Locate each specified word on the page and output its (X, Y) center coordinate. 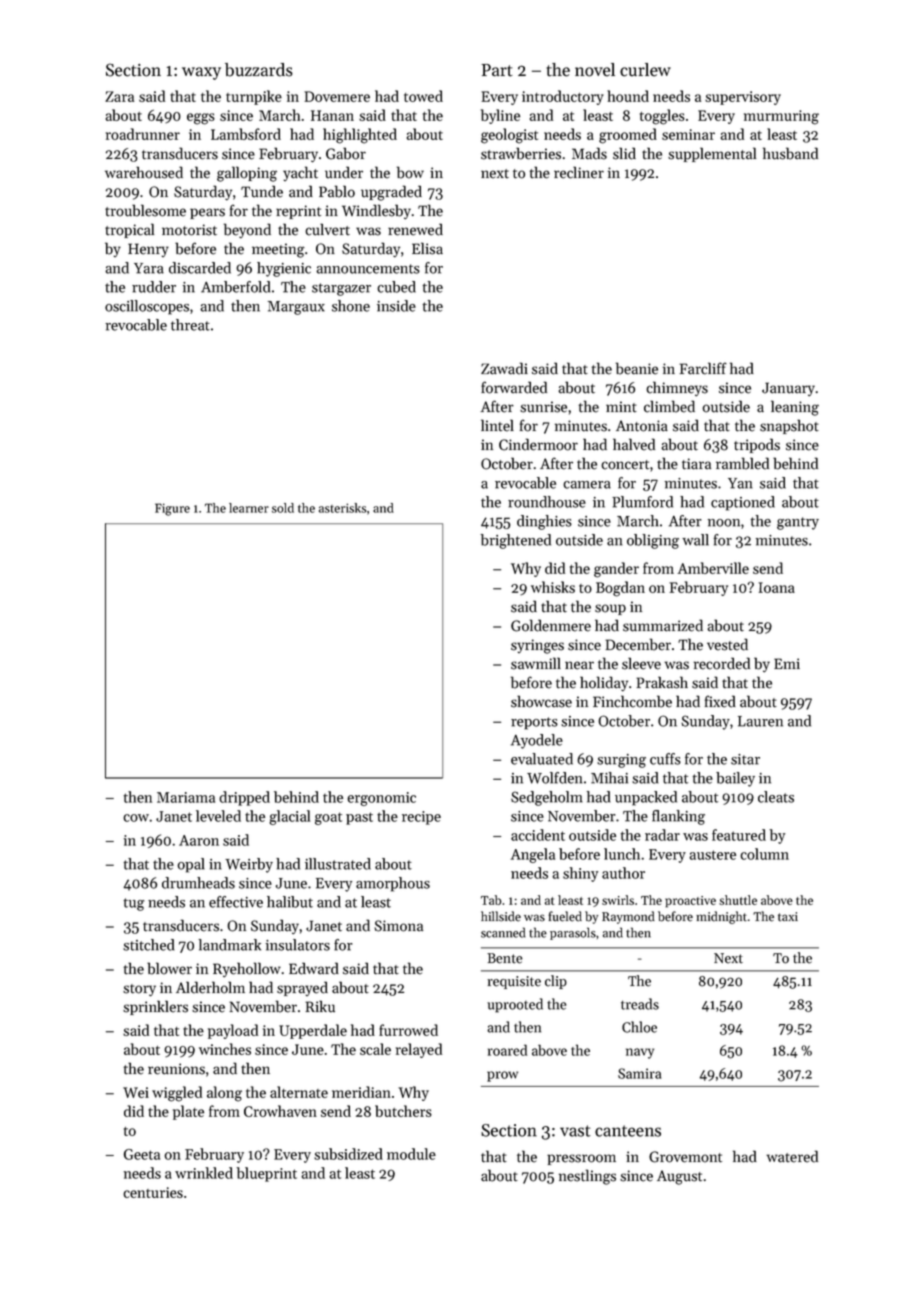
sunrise (543, 407)
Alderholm (210, 987)
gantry (798, 523)
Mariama (186, 797)
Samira (639, 1073)
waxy (201, 73)
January (788, 389)
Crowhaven (280, 1111)
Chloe (639, 1027)
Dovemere (337, 96)
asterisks (342, 508)
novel (595, 70)
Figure (172, 509)
